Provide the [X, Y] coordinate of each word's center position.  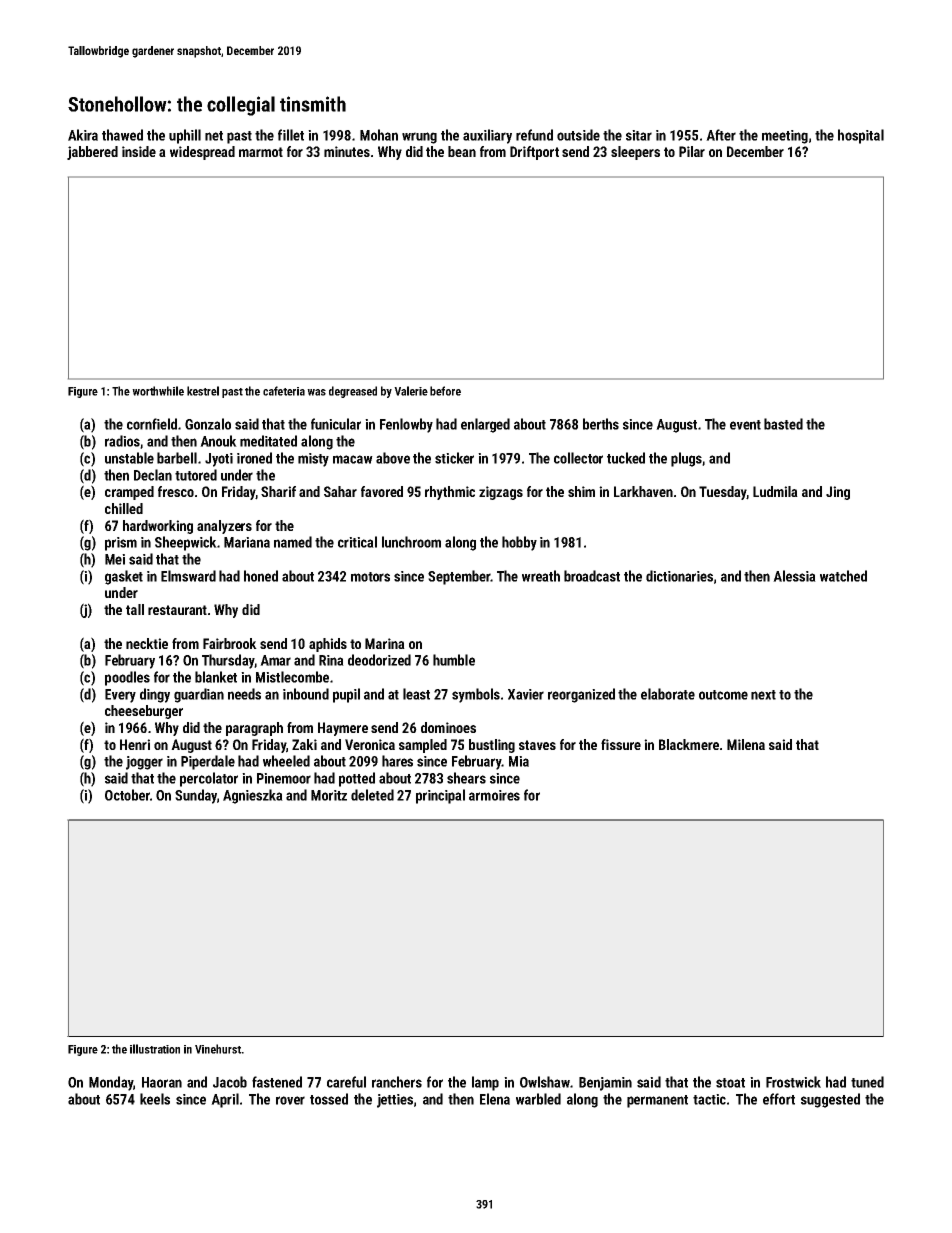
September [459, 577]
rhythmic [450, 493]
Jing [838, 493]
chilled [124, 508]
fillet [291, 135]
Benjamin [605, 1084]
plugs [686, 459]
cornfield [152, 424]
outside [578, 135]
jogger [144, 763]
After [721, 135]
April [225, 1100]
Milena [746, 744]
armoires [494, 795]
